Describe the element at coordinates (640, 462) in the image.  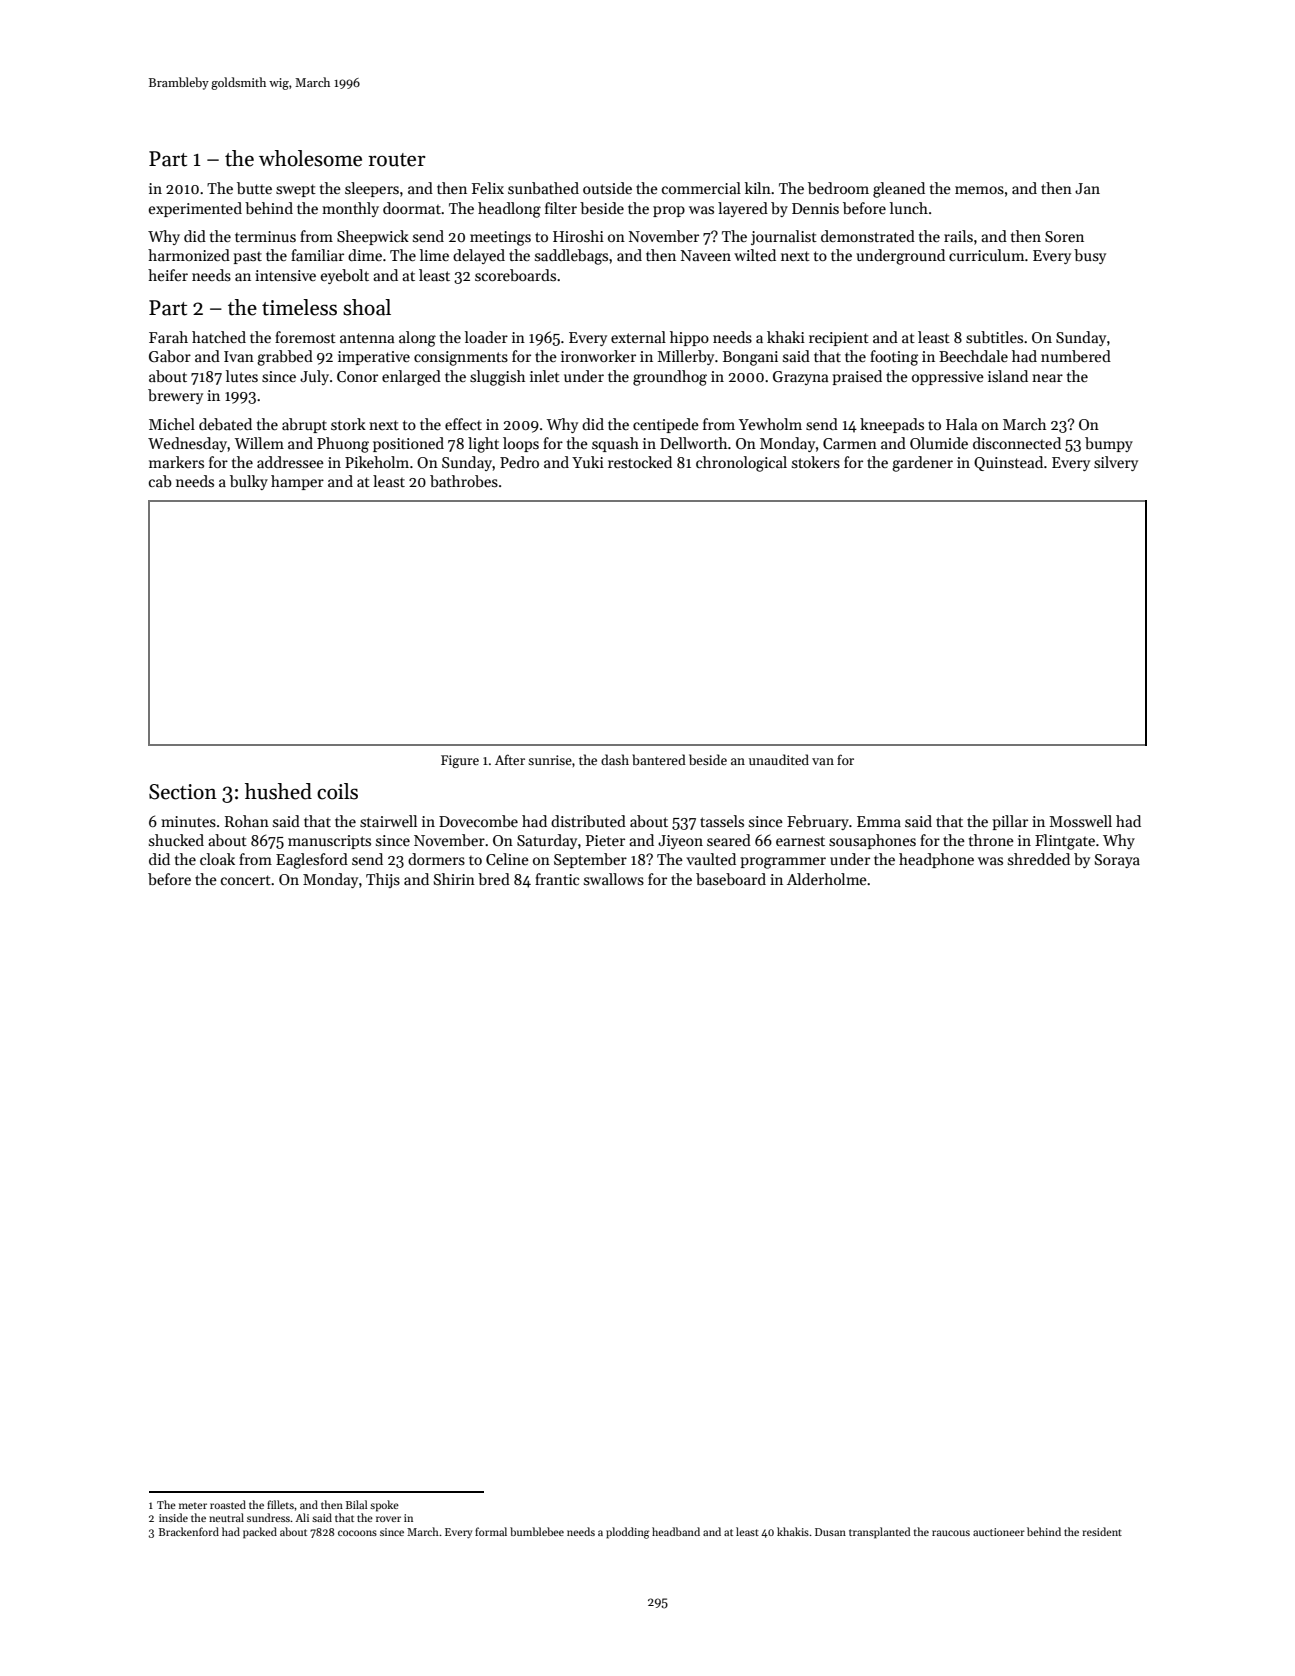
I see `restocked` at that location.
